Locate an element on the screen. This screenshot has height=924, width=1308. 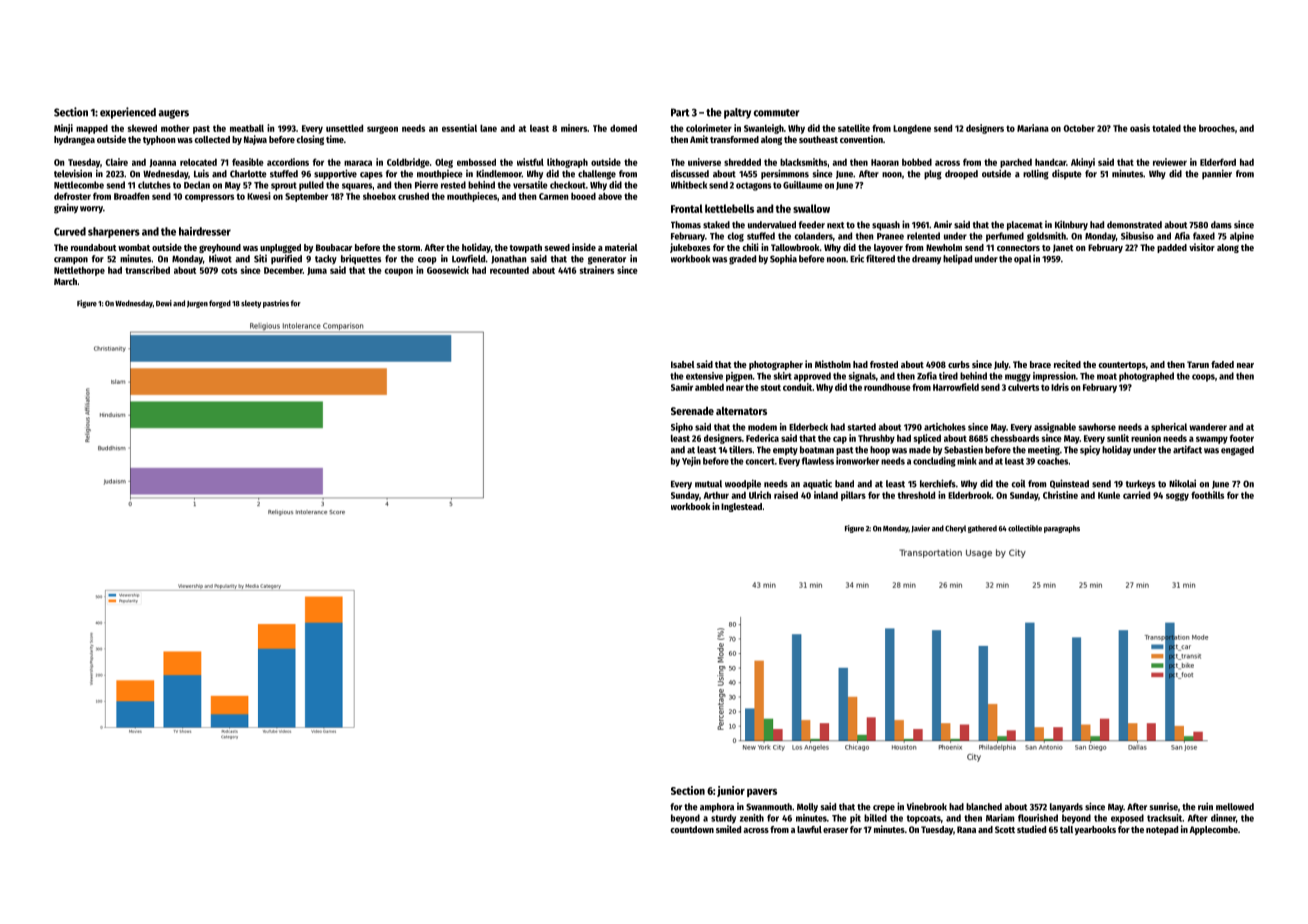
countdown is located at coordinates (692, 829).
